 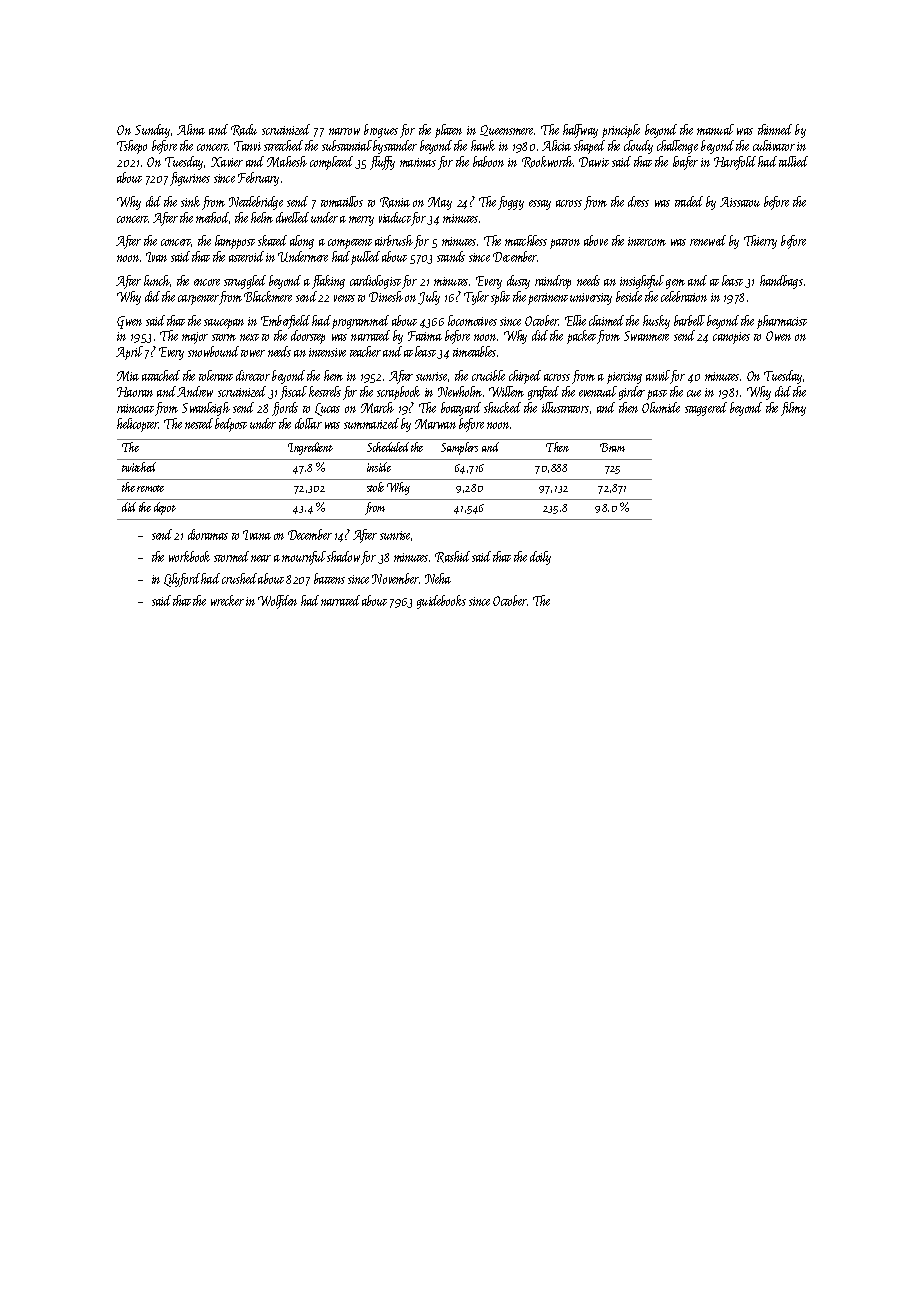 What do you see at coordinates (715, 129) in the page?
I see `manual` at bounding box center [715, 129].
